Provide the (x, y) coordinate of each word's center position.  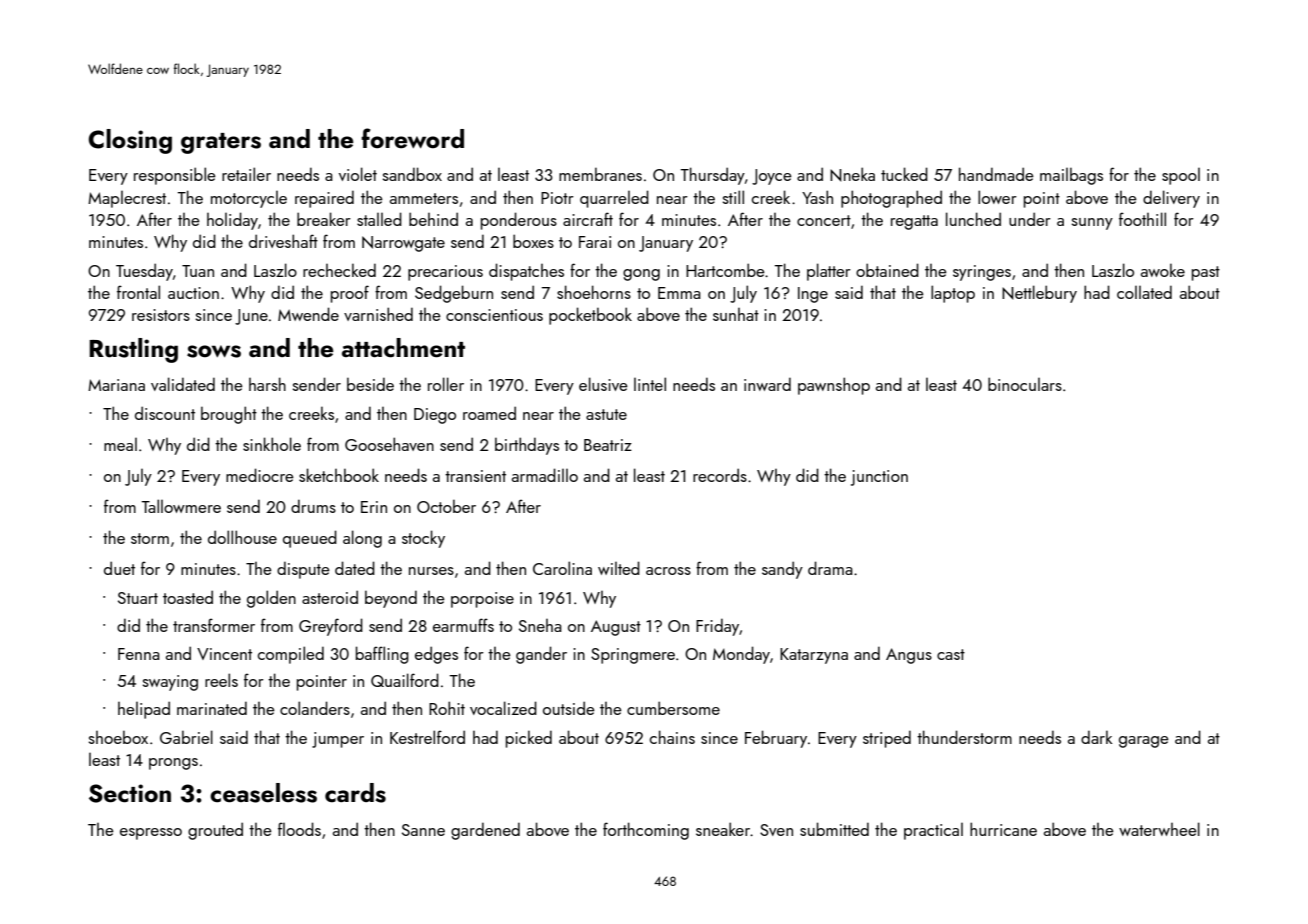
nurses (431, 571)
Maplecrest (127, 199)
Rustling (133, 350)
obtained (887, 270)
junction (879, 478)
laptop (953, 294)
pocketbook (590, 316)
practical (933, 831)
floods (299, 829)
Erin (374, 507)
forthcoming (646, 831)
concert (824, 220)
